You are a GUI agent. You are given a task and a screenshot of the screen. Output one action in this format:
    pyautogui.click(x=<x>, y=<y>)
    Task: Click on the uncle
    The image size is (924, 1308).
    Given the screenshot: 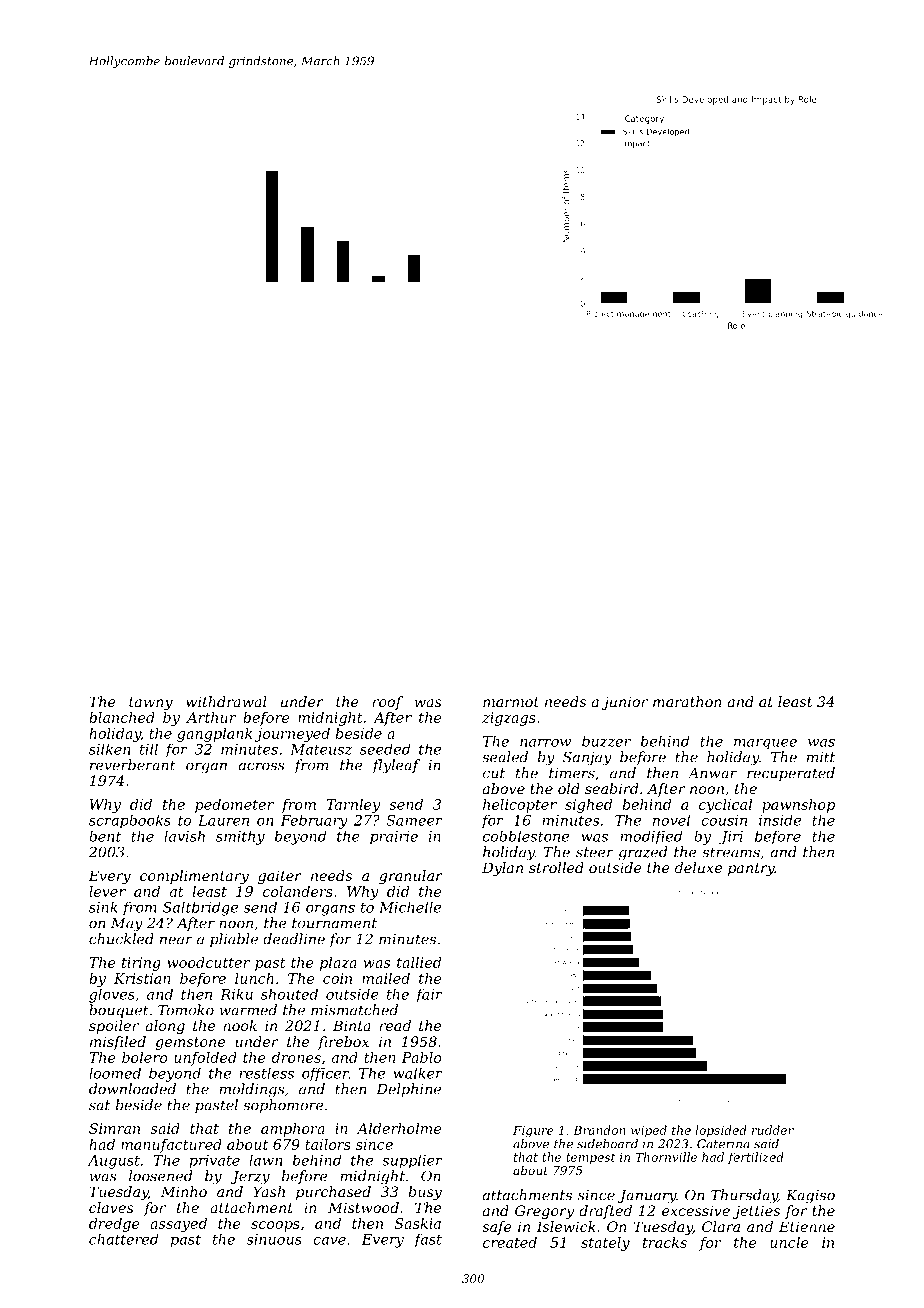 What is the action you would take?
    pyautogui.click(x=789, y=1242)
